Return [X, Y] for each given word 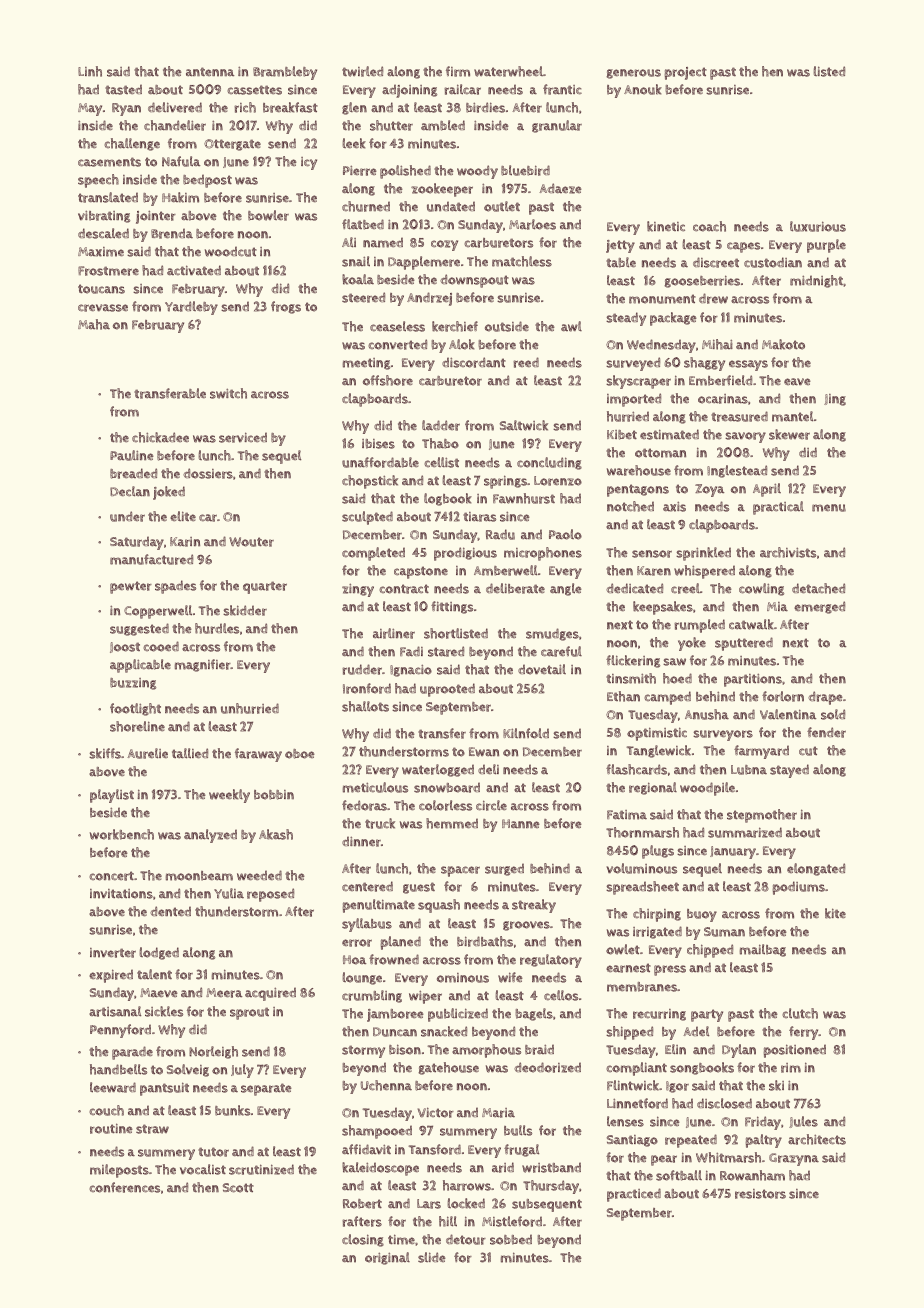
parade [132, 1053]
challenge [132, 144]
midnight [816, 281]
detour [466, 1239]
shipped [629, 1033]
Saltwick [524, 425]
